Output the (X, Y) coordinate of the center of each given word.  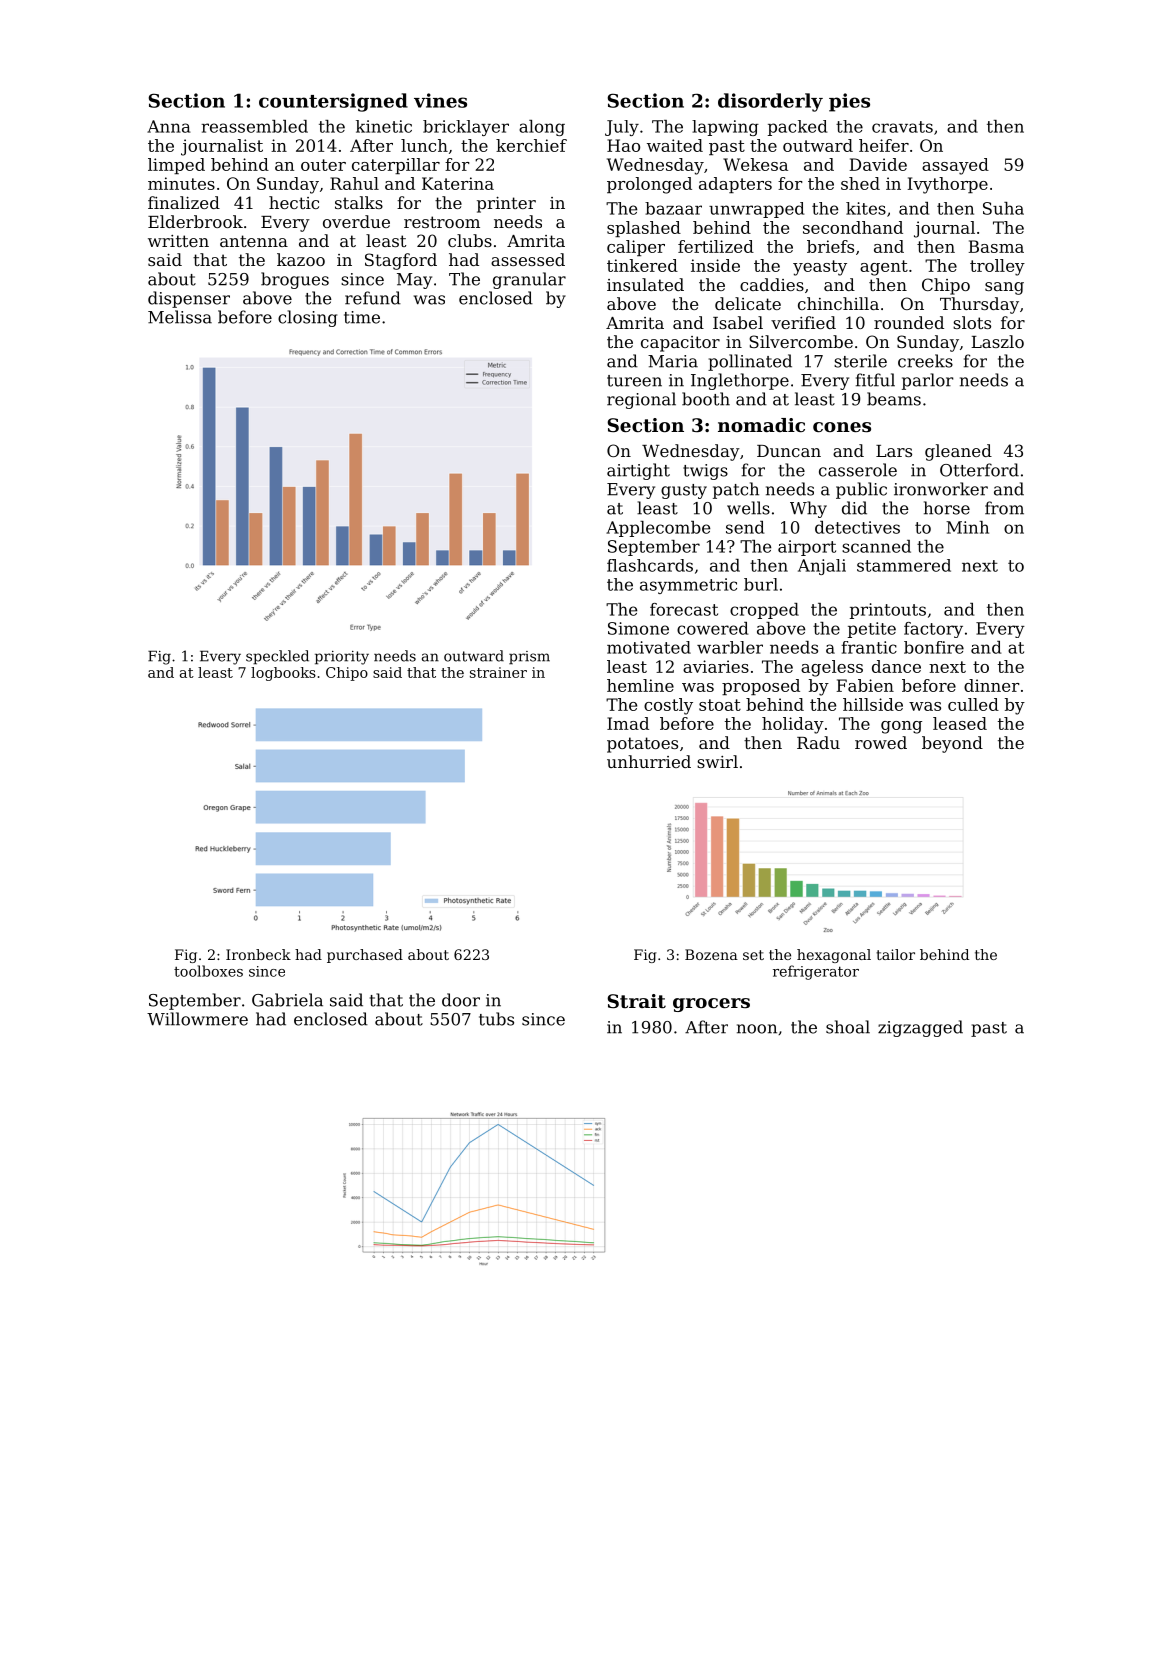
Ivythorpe (948, 185)
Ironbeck (258, 954)
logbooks (283, 674)
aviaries (716, 666)
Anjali (822, 567)
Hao (623, 145)
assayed (955, 166)
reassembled (254, 126)
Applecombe (658, 529)
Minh (967, 527)
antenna (254, 241)
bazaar (673, 208)
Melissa (180, 317)
